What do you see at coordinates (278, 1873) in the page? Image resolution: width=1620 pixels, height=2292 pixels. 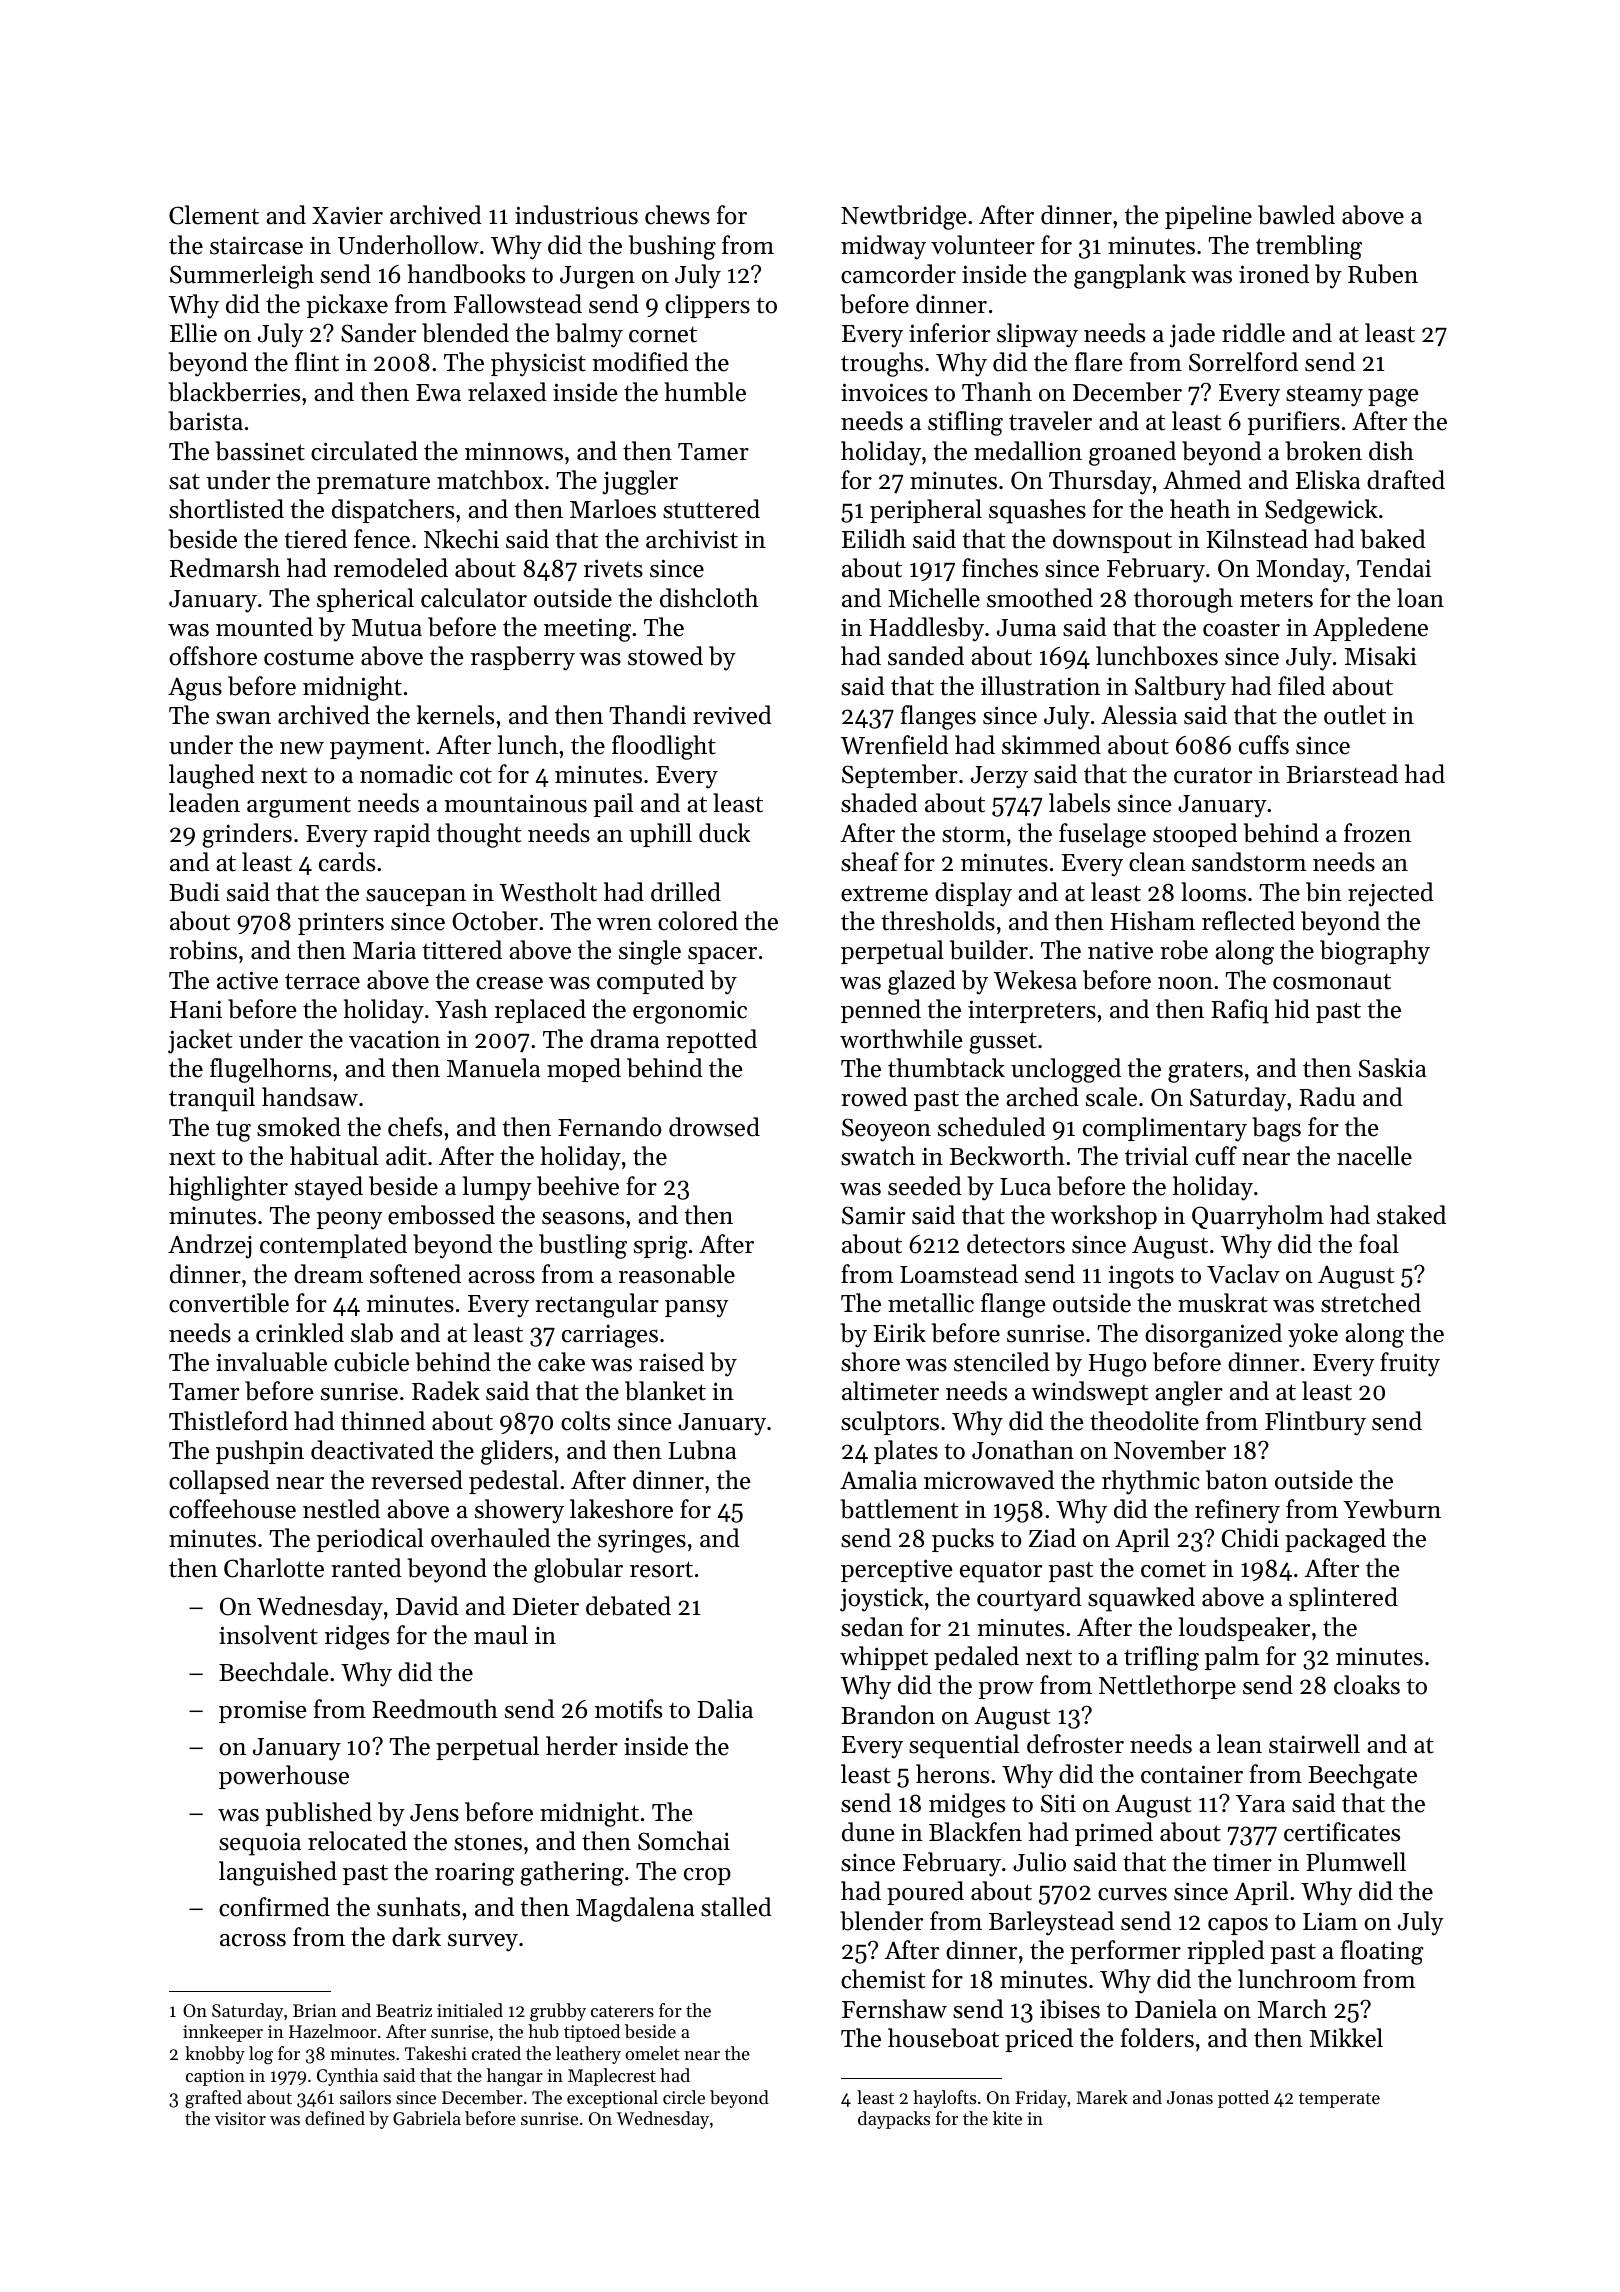 I see `languished` at bounding box center [278, 1873].
